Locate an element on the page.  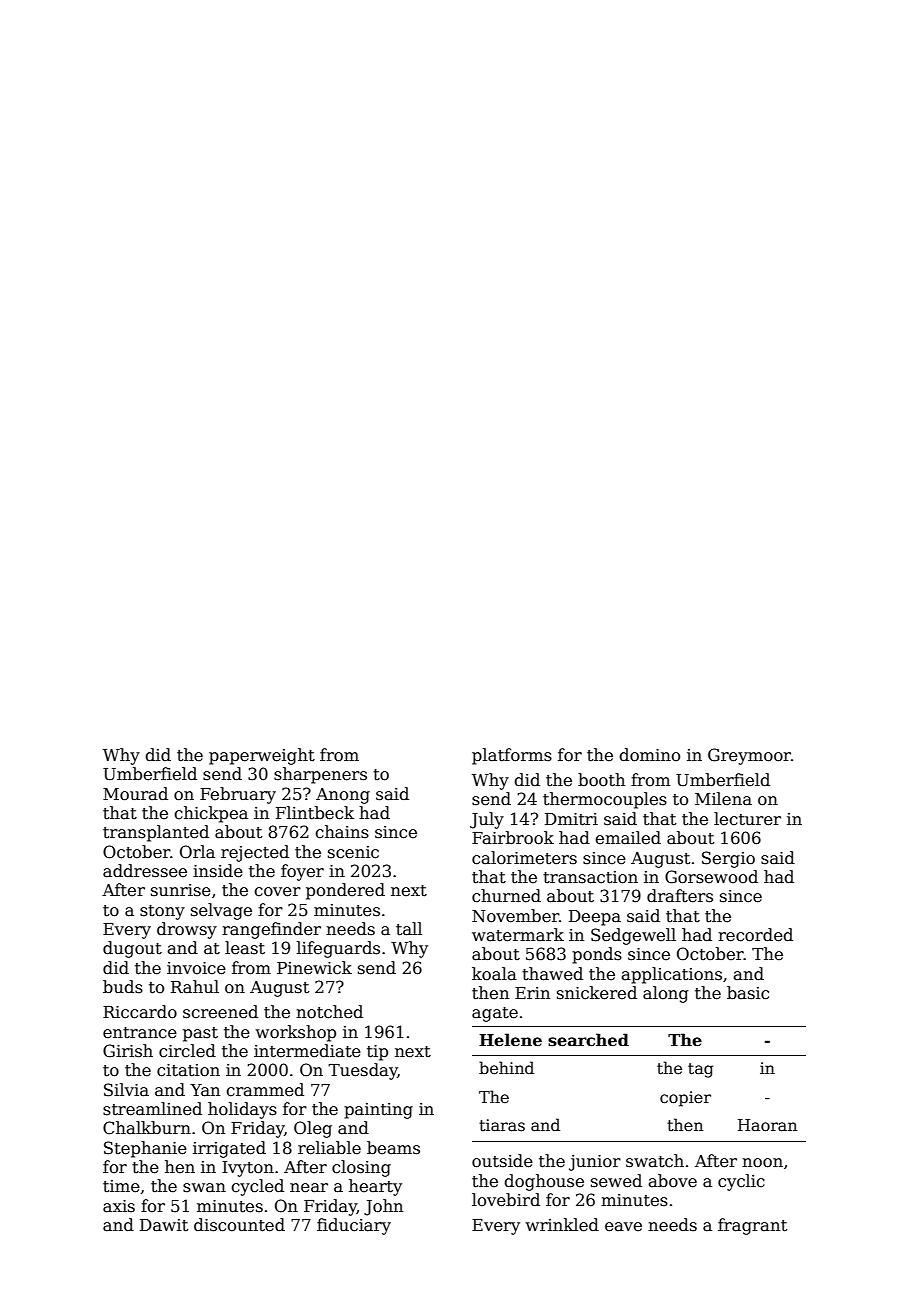
tiaras is located at coordinates (502, 1125).
